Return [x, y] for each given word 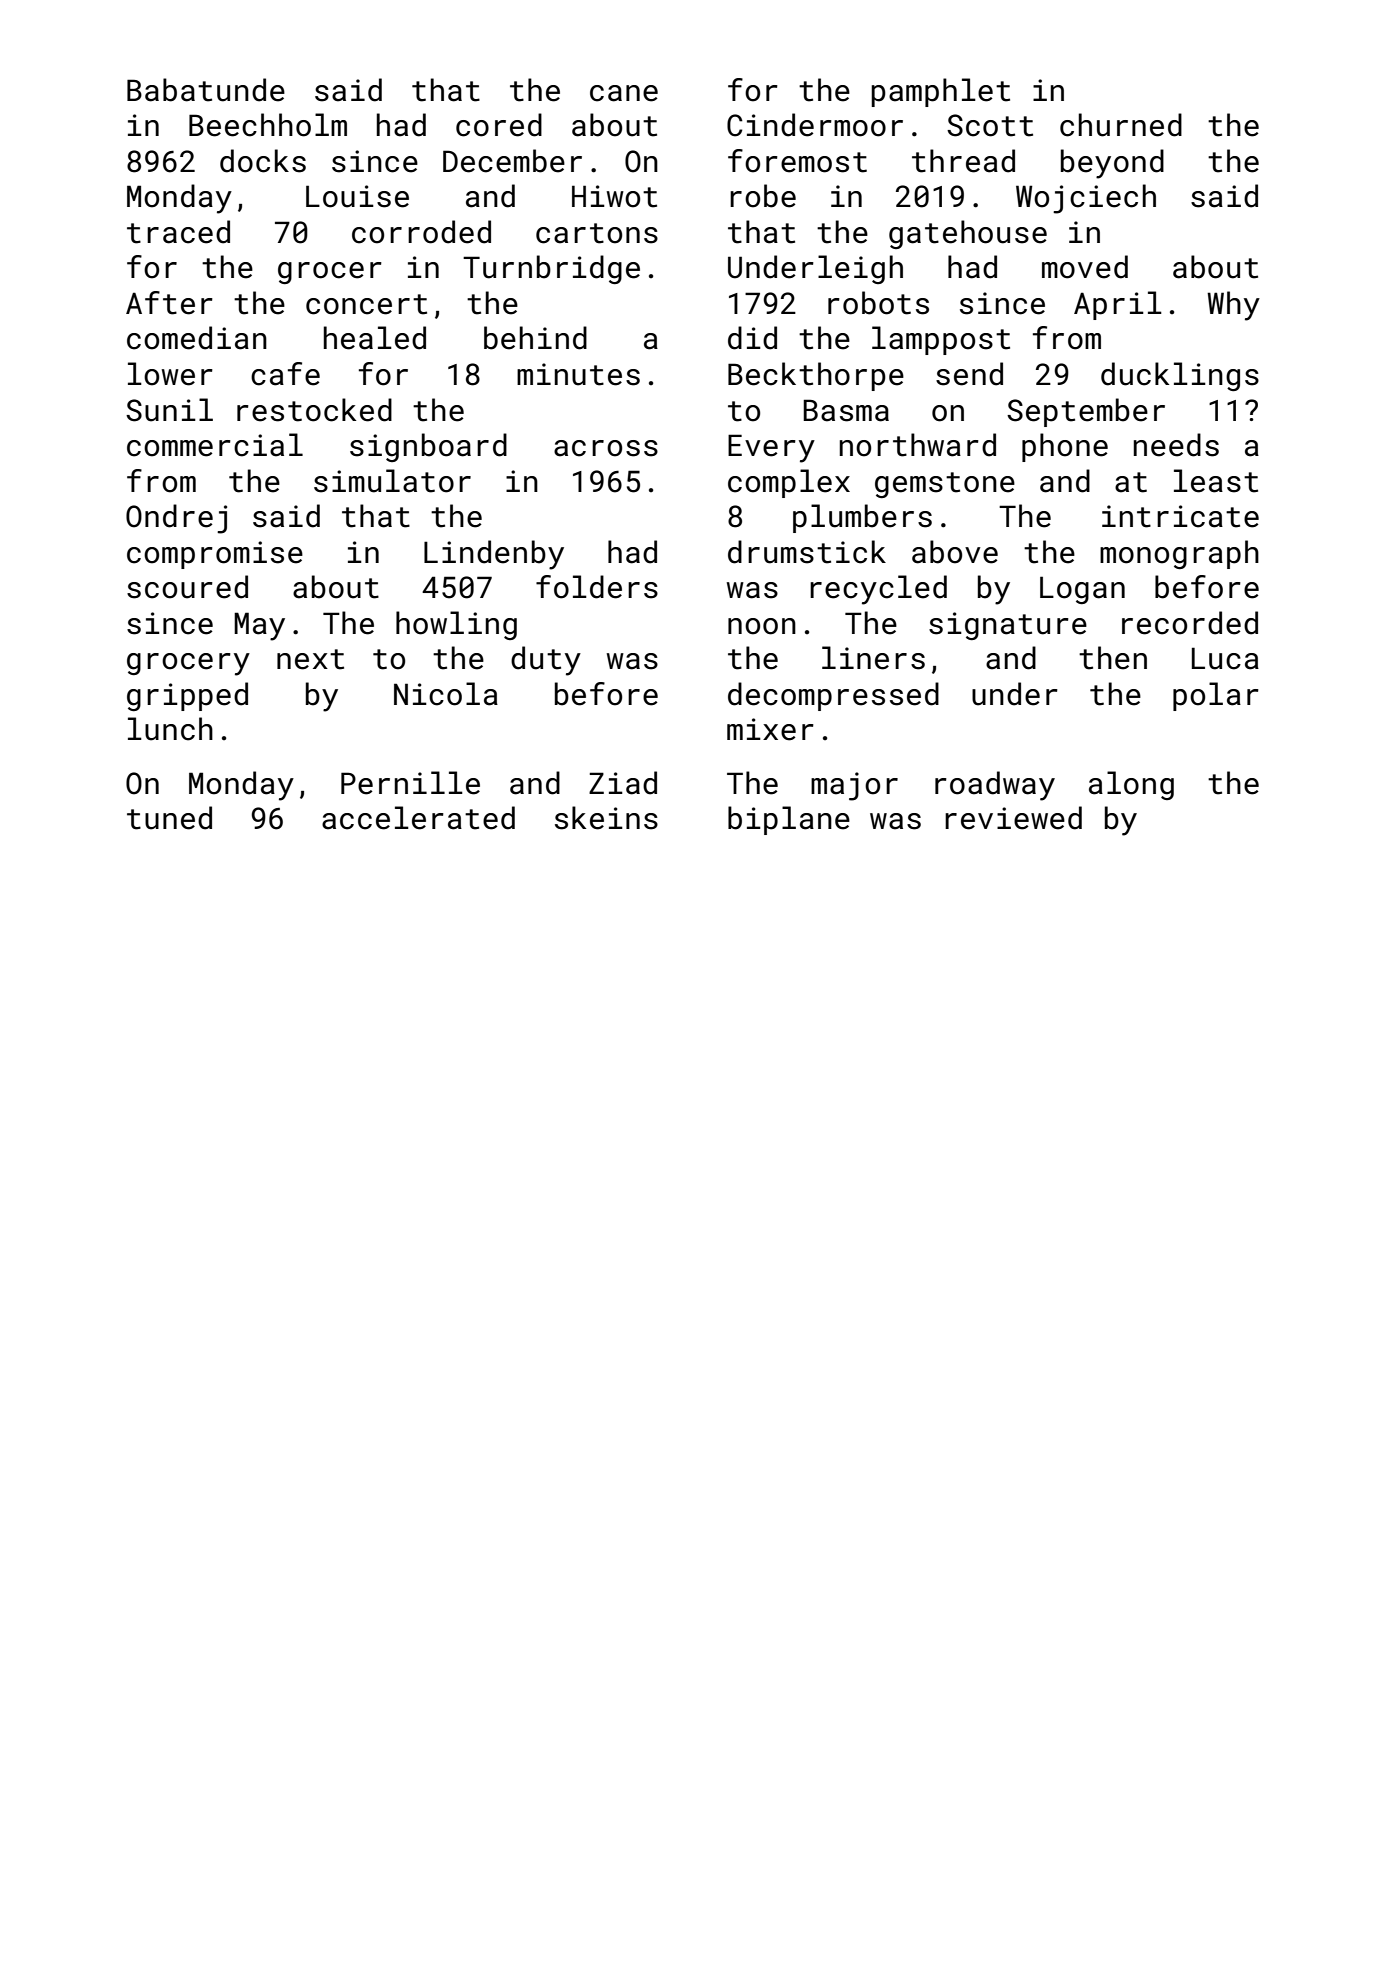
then [1113, 658]
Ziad [623, 783]
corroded [421, 232]
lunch [170, 729]
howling [456, 625]
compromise [215, 555]
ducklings [1180, 376]
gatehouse [968, 234]
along [1131, 785]
